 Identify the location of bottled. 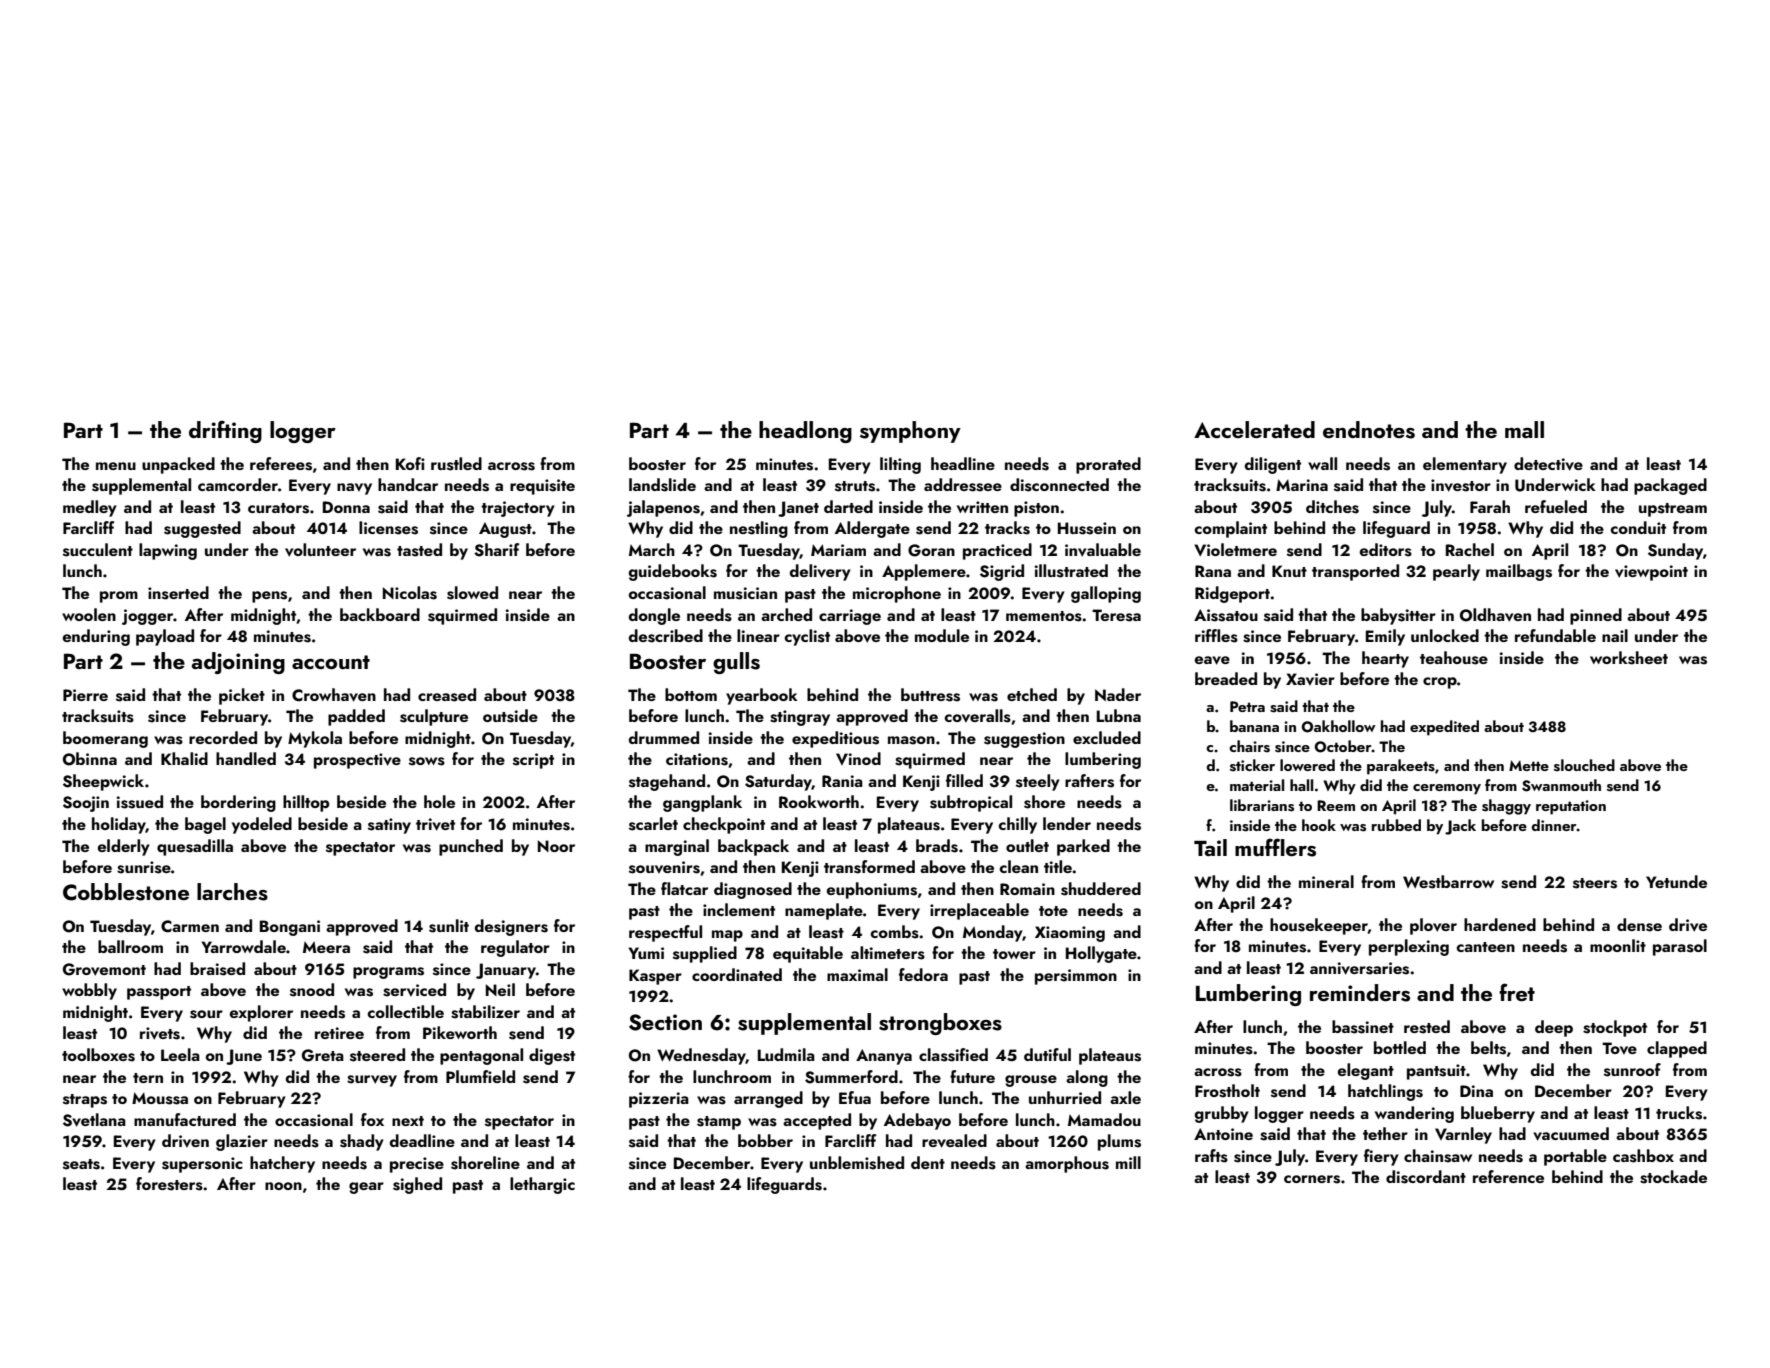
(1400, 1047).
